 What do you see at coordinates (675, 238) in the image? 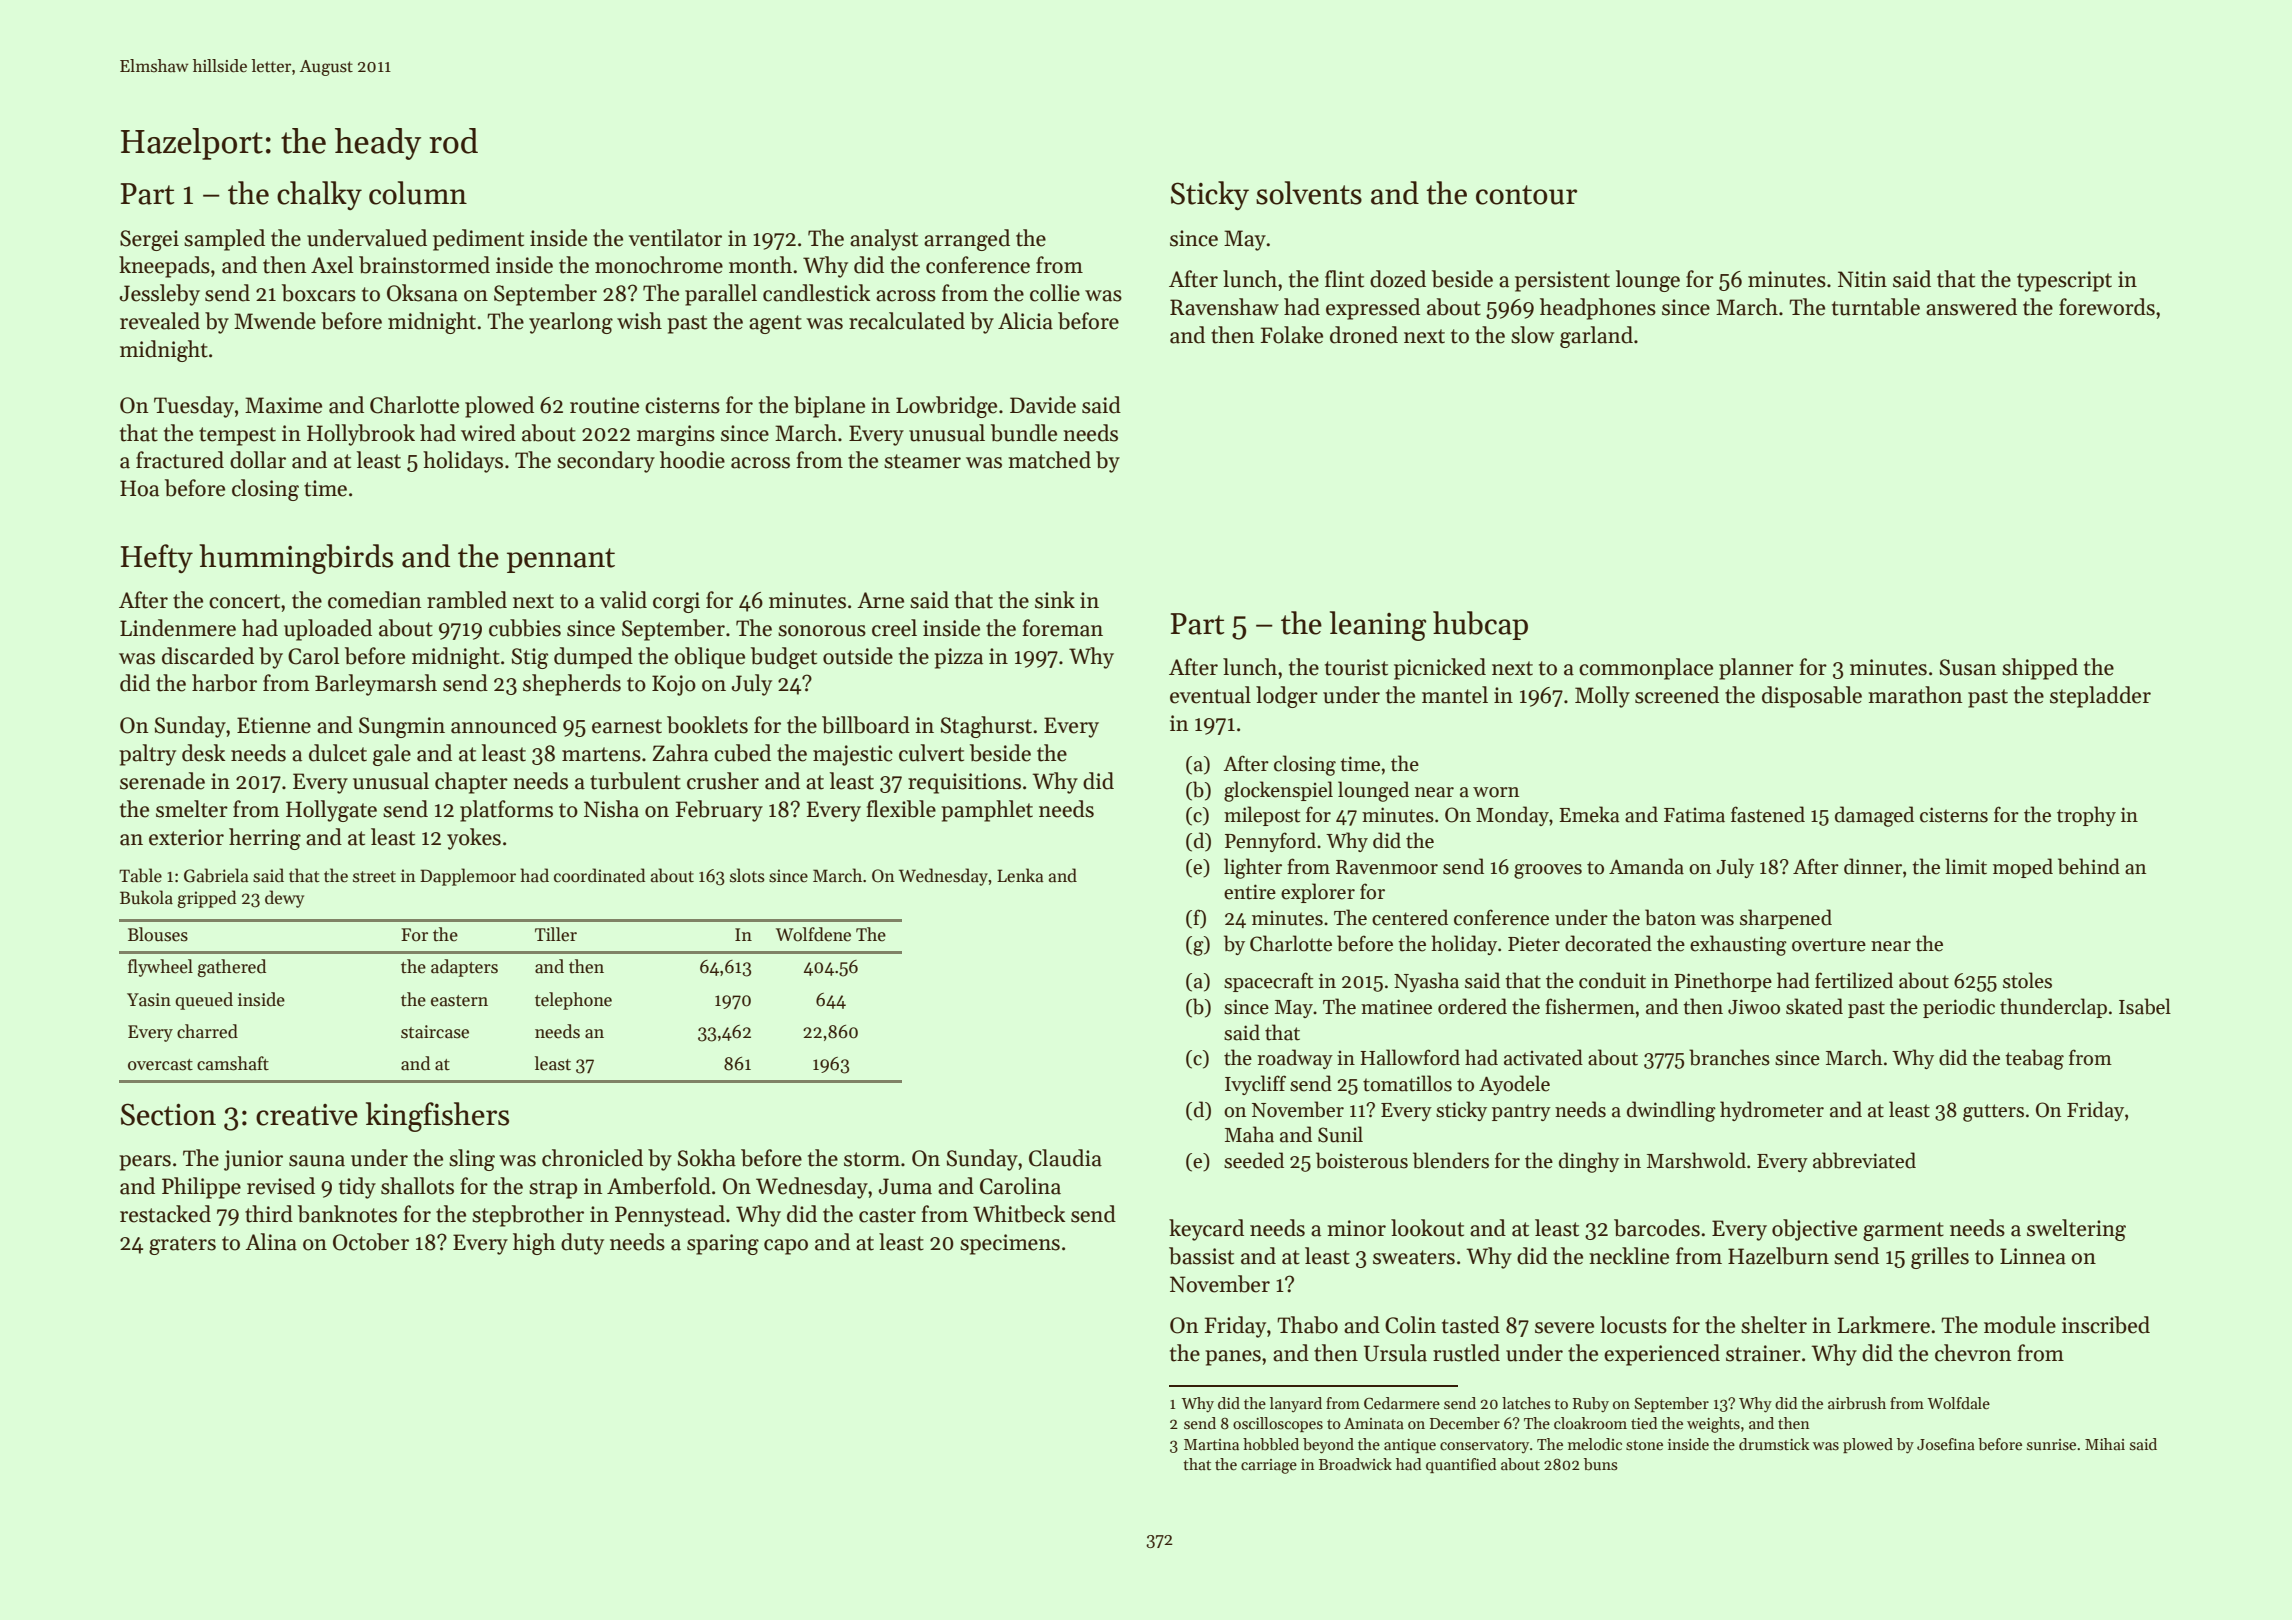
I see `ventilator` at bounding box center [675, 238].
